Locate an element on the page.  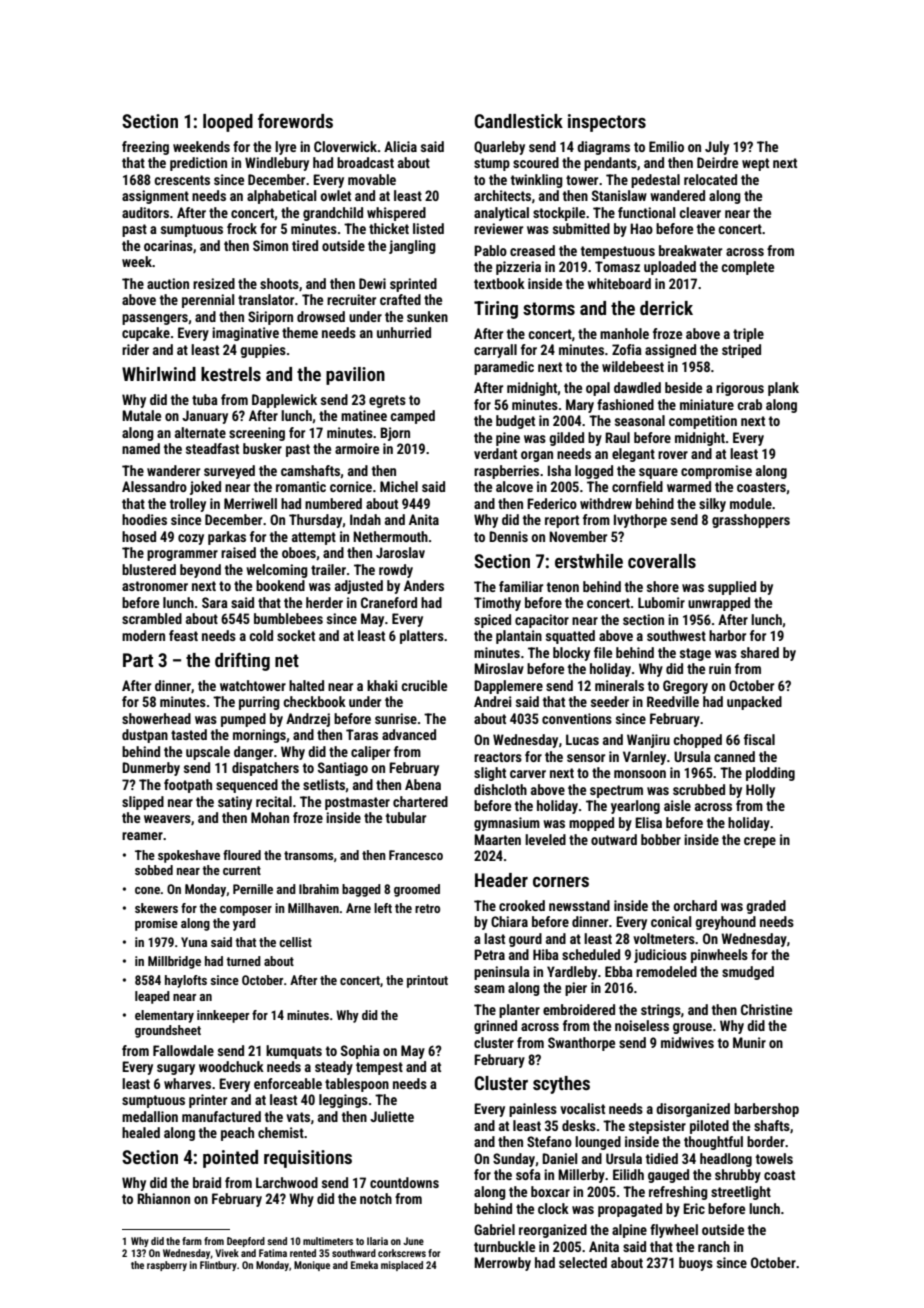
Munir is located at coordinates (749, 1042).
